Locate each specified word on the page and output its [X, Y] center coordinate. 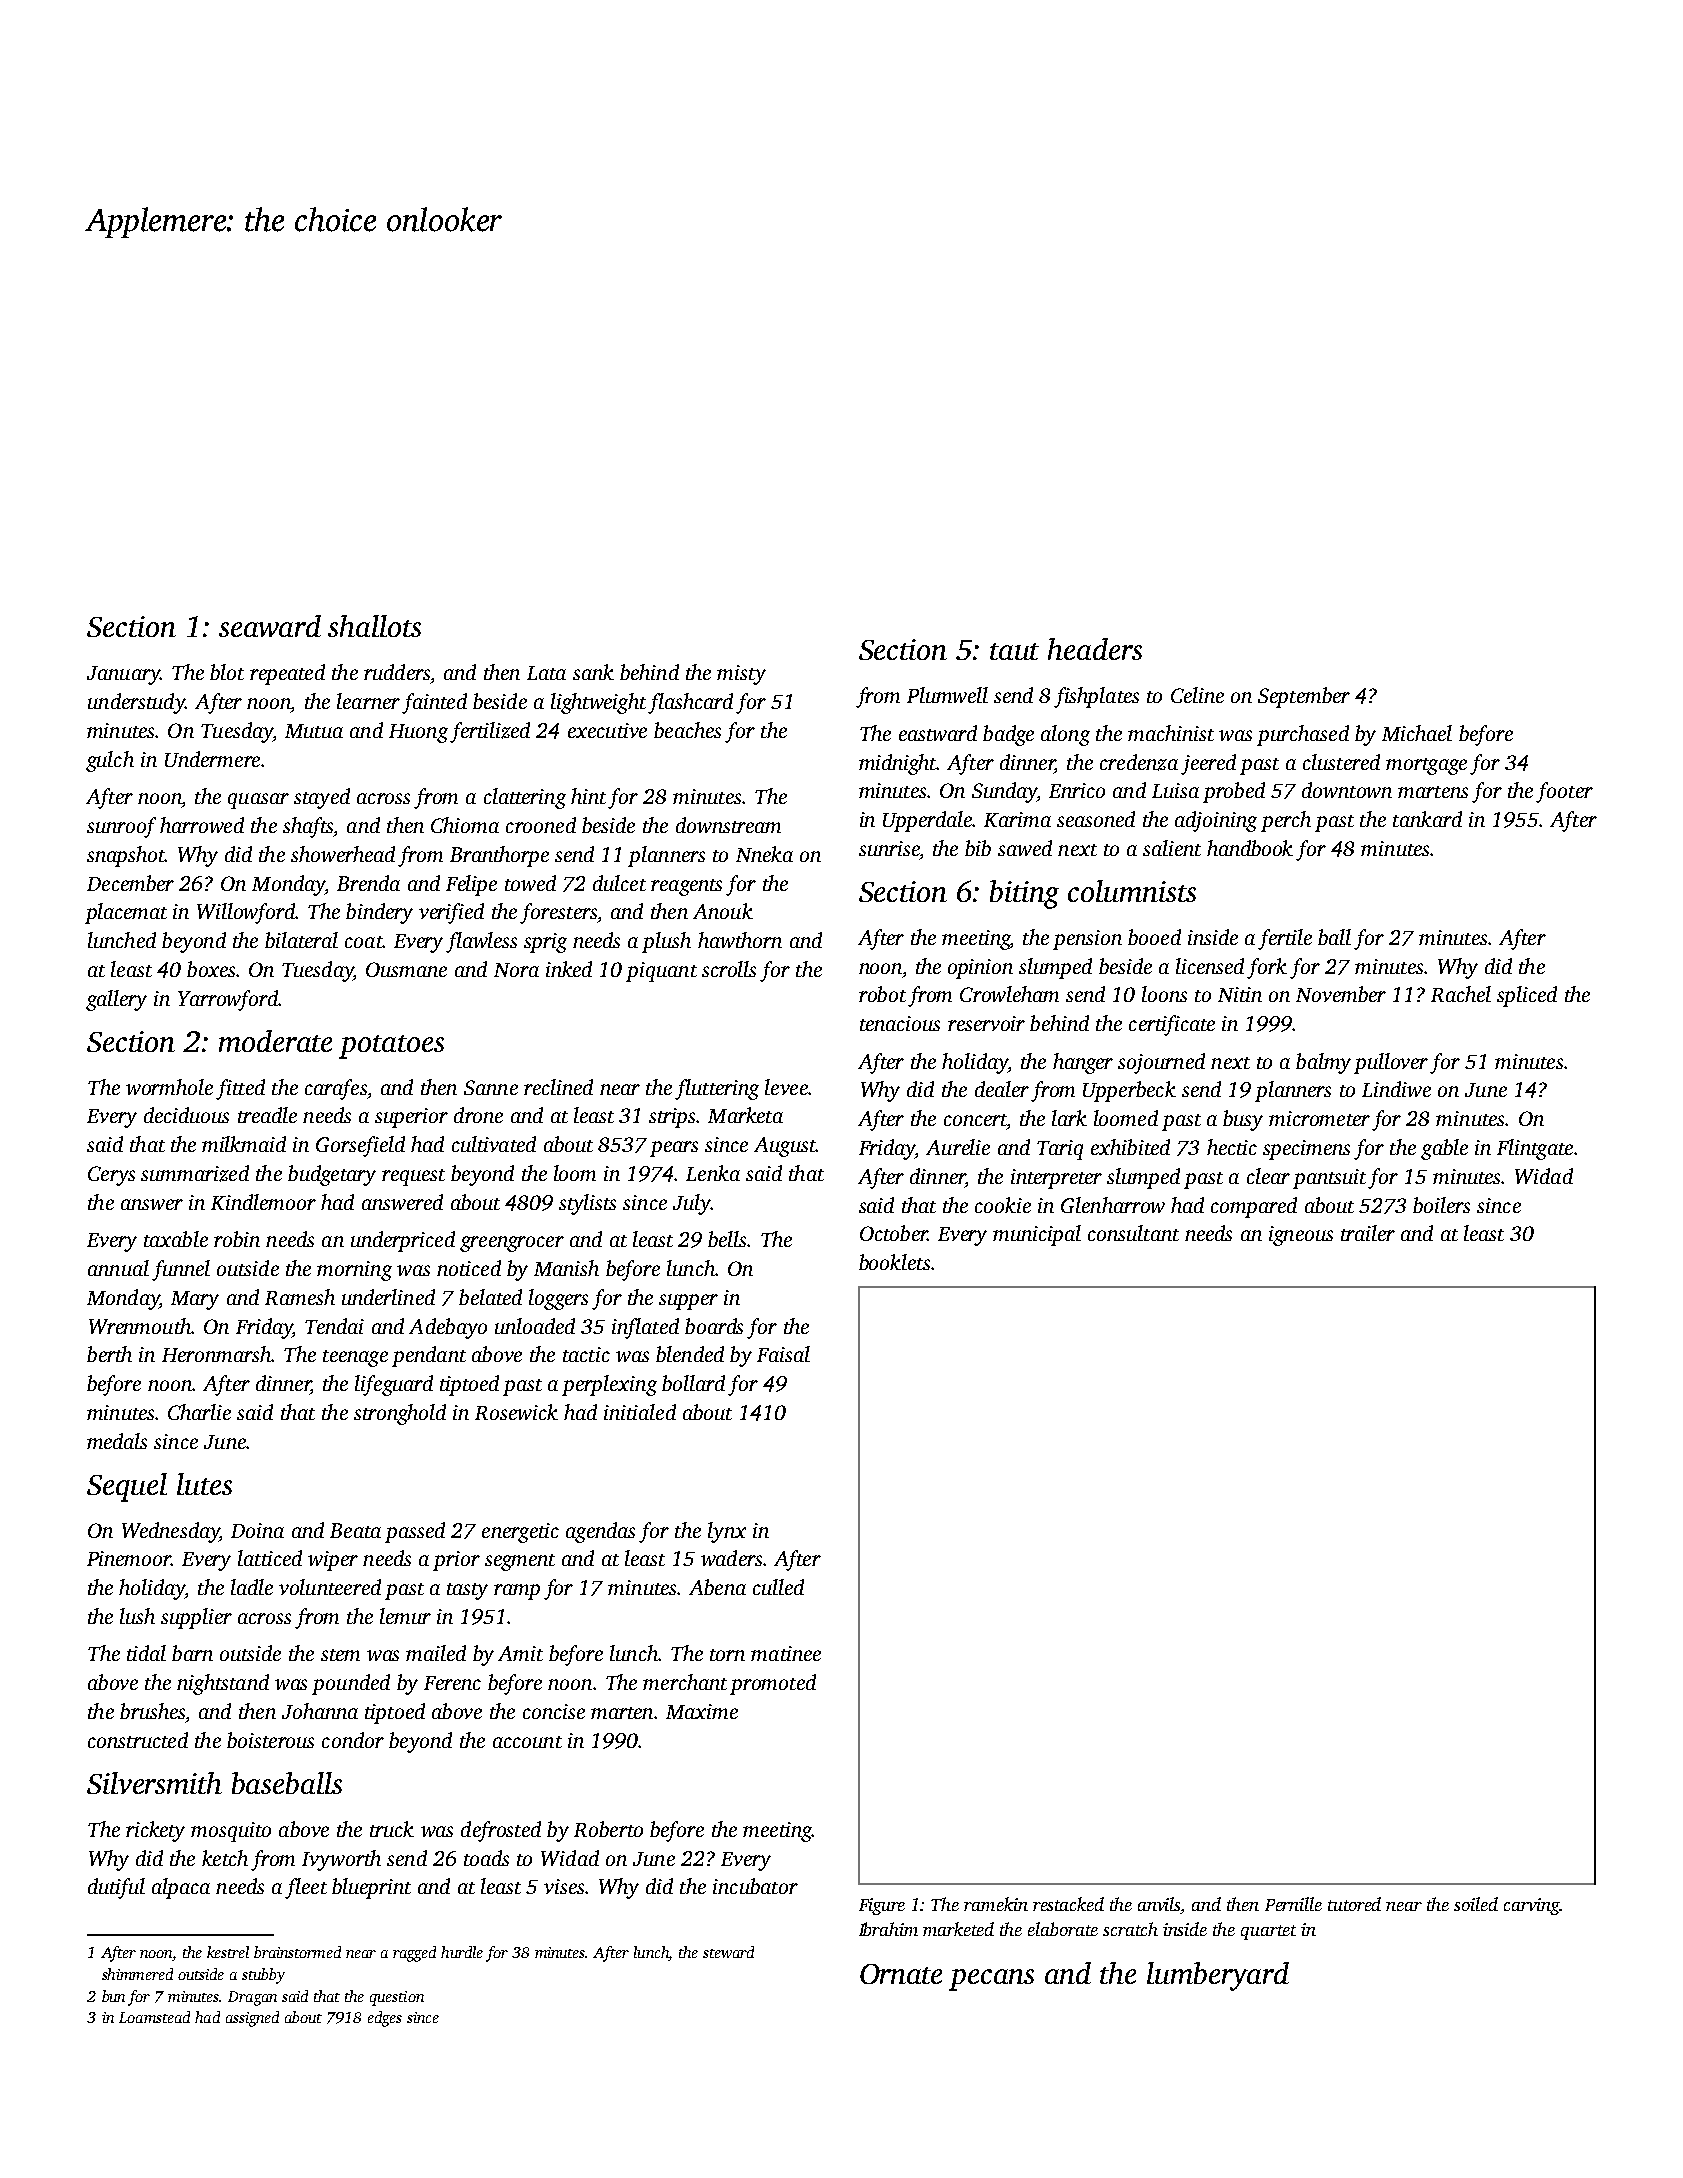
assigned [252, 2019]
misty [741, 675]
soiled [1476, 1904]
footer [1564, 792]
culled [778, 1587]
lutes [204, 1484]
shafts [308, 827]
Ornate [901, 1974]
